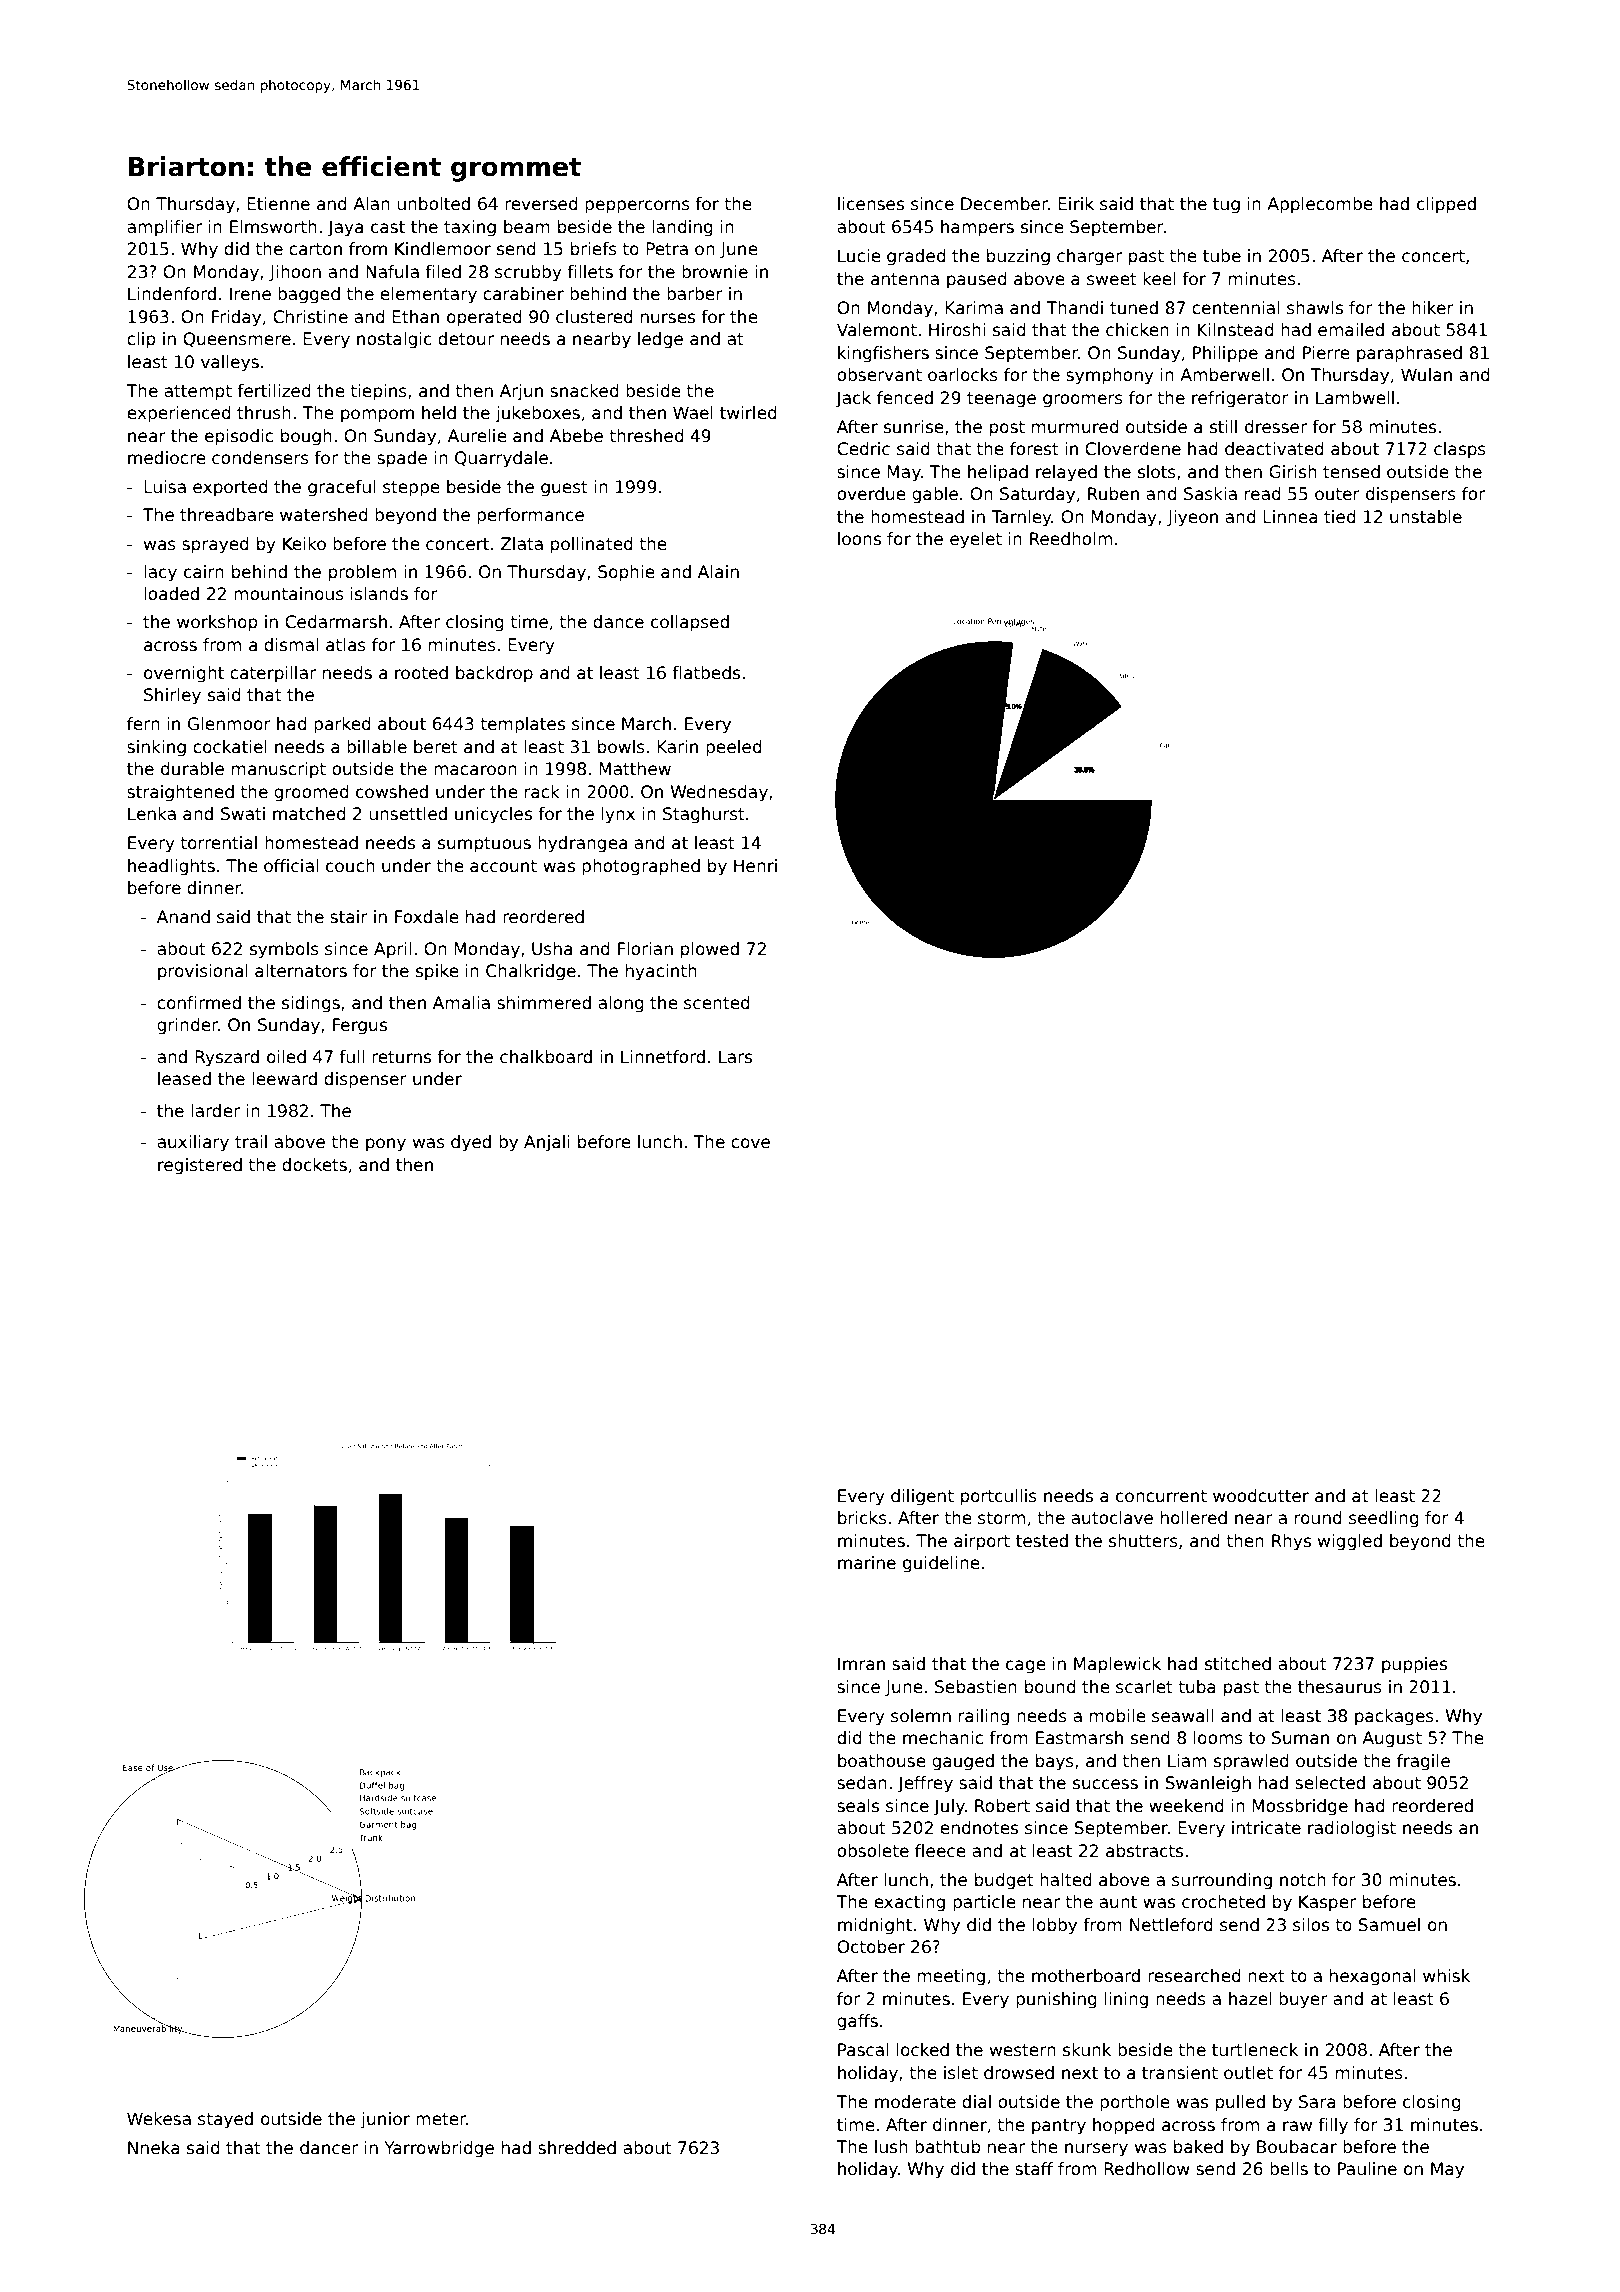  I want to click on peeled, so click(734, 748).
